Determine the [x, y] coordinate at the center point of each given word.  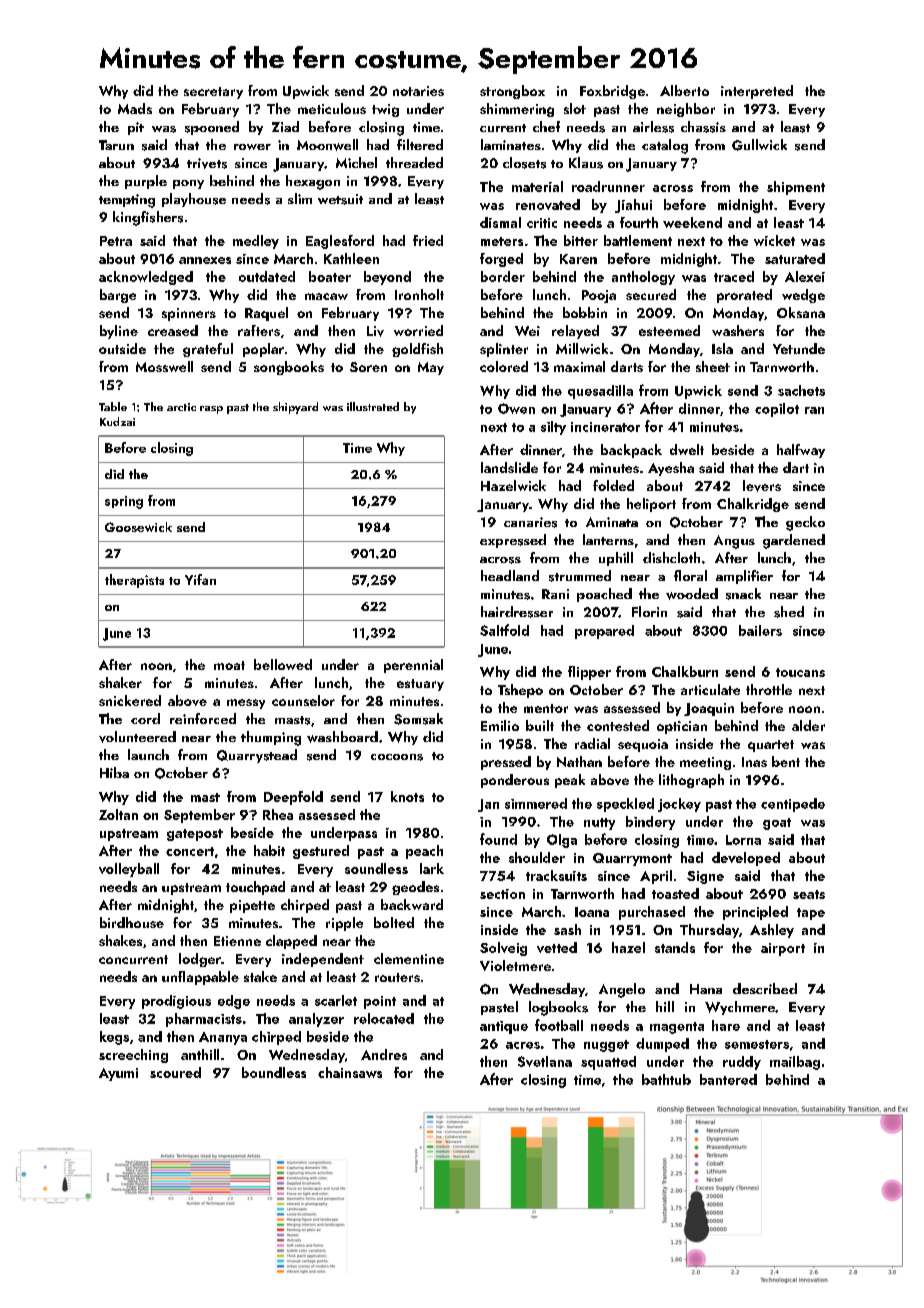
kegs [114, 1038]
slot [575, 108]
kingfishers [148, 218]
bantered [728, 1079]
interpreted [757, 92]
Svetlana [545, 1061]
